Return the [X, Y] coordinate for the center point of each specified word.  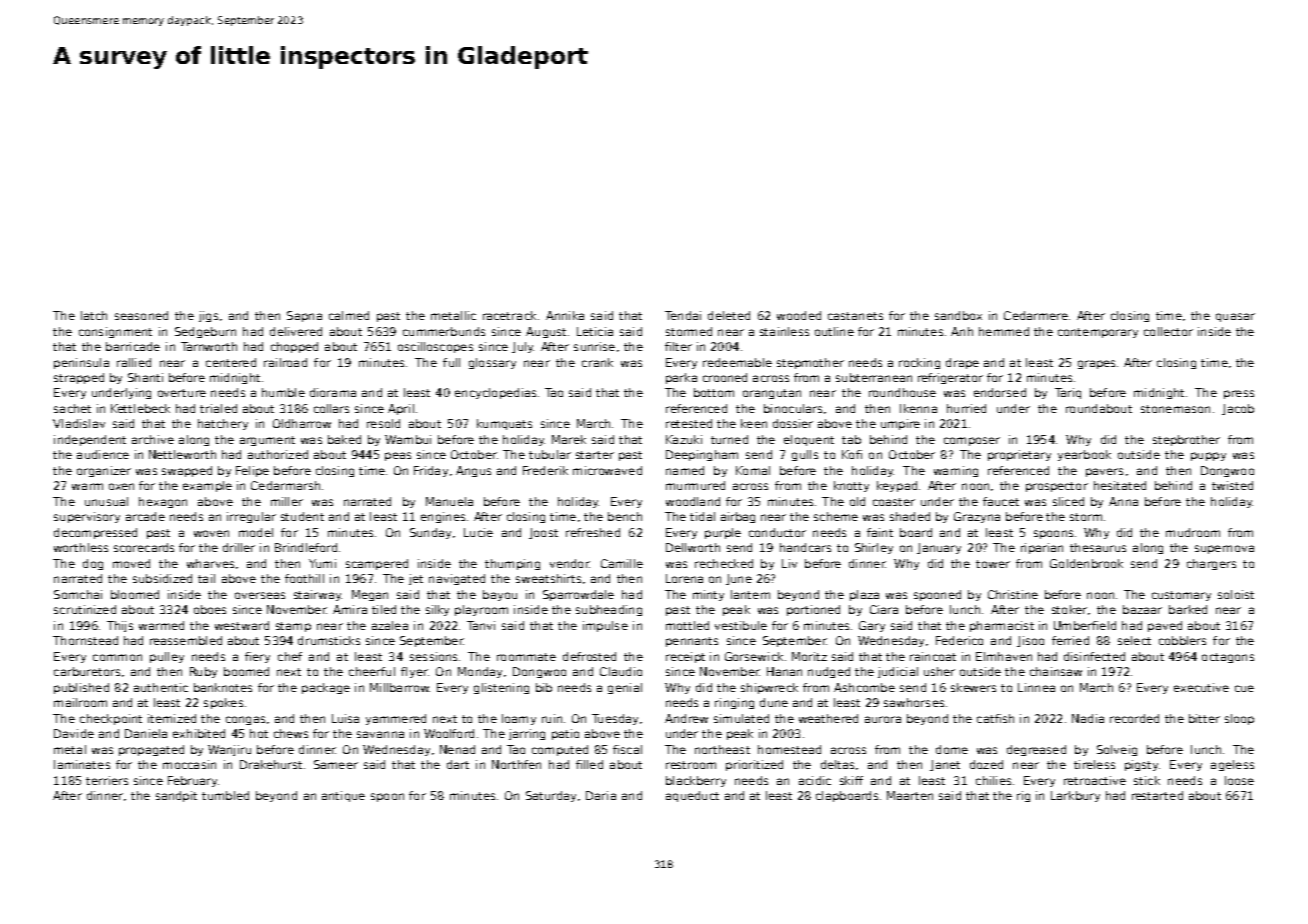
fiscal [627, 749]
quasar [1235, 317]
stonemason [1175, 409]
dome [952, 749]
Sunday [430, 533]
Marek [569, 439]
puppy [1208, 456]
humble [283, 392]
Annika [565, 315]
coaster [894, 502]
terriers [107, 780]
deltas [837, 764]
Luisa [345, 718]
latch [94, 315]
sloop [1239, 719]
